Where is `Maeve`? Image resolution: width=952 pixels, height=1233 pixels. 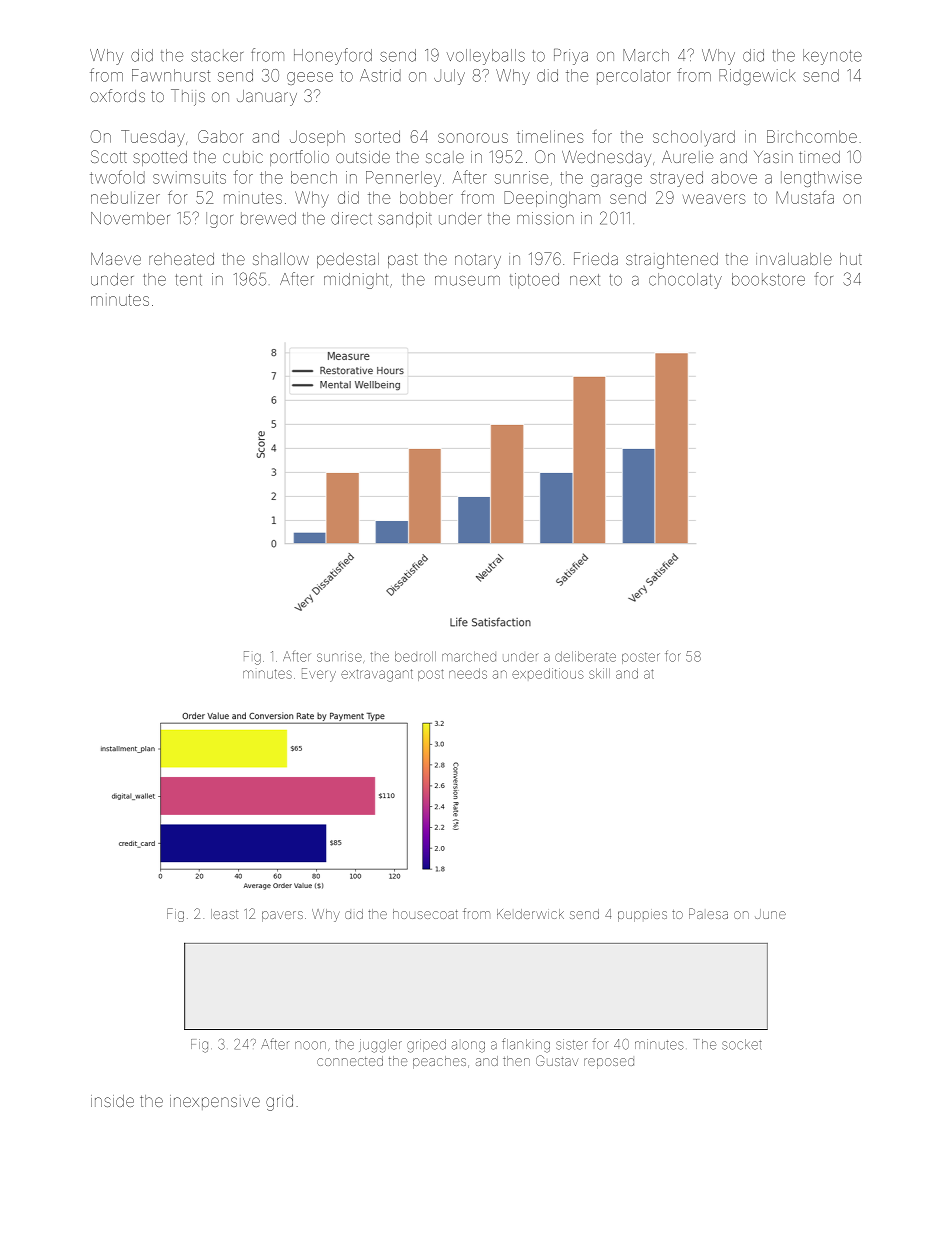 Maeve is located at coordinates (116, 258).
